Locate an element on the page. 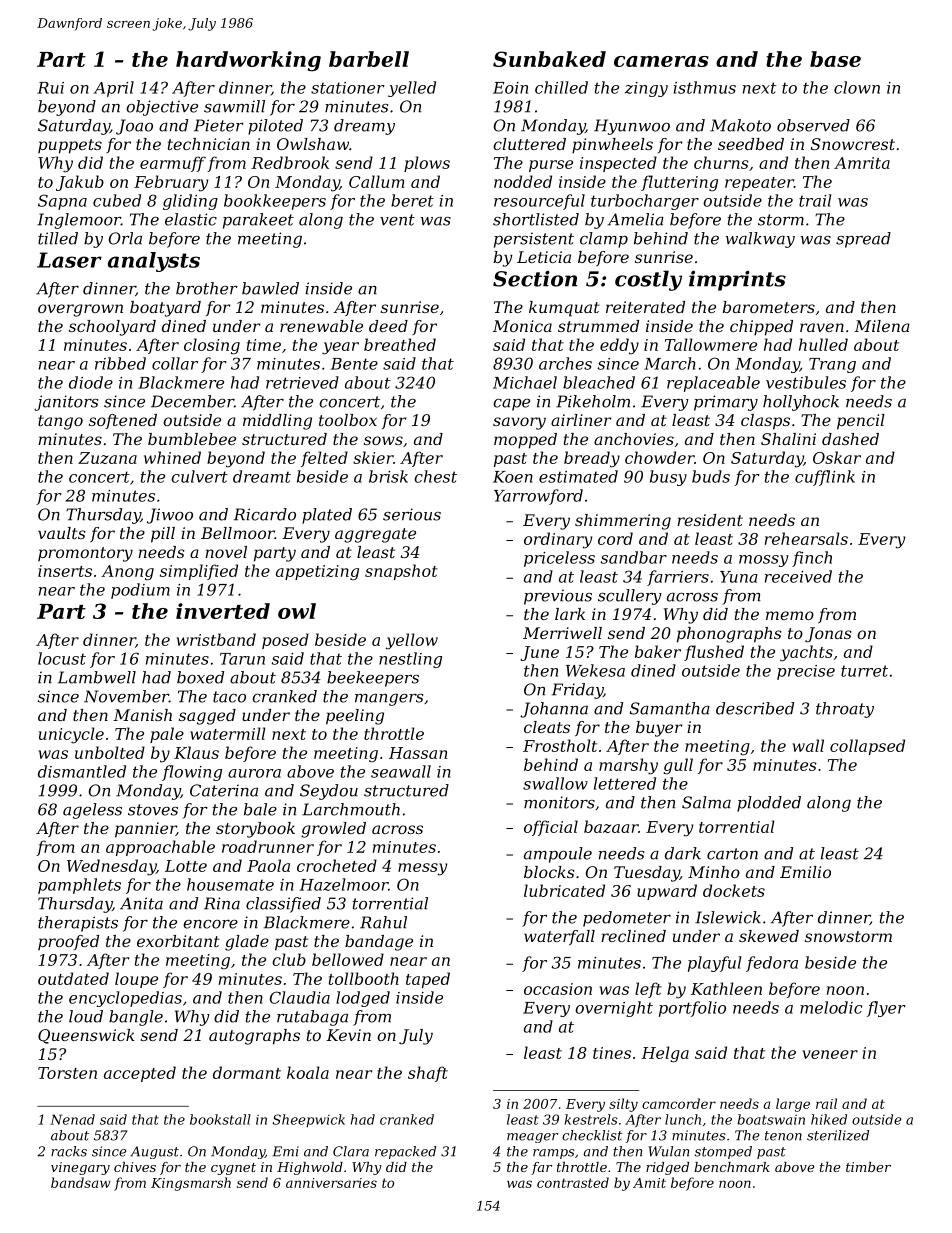 The height and width of the image is (1233, 952). base is located at coordinates (835, 59).
